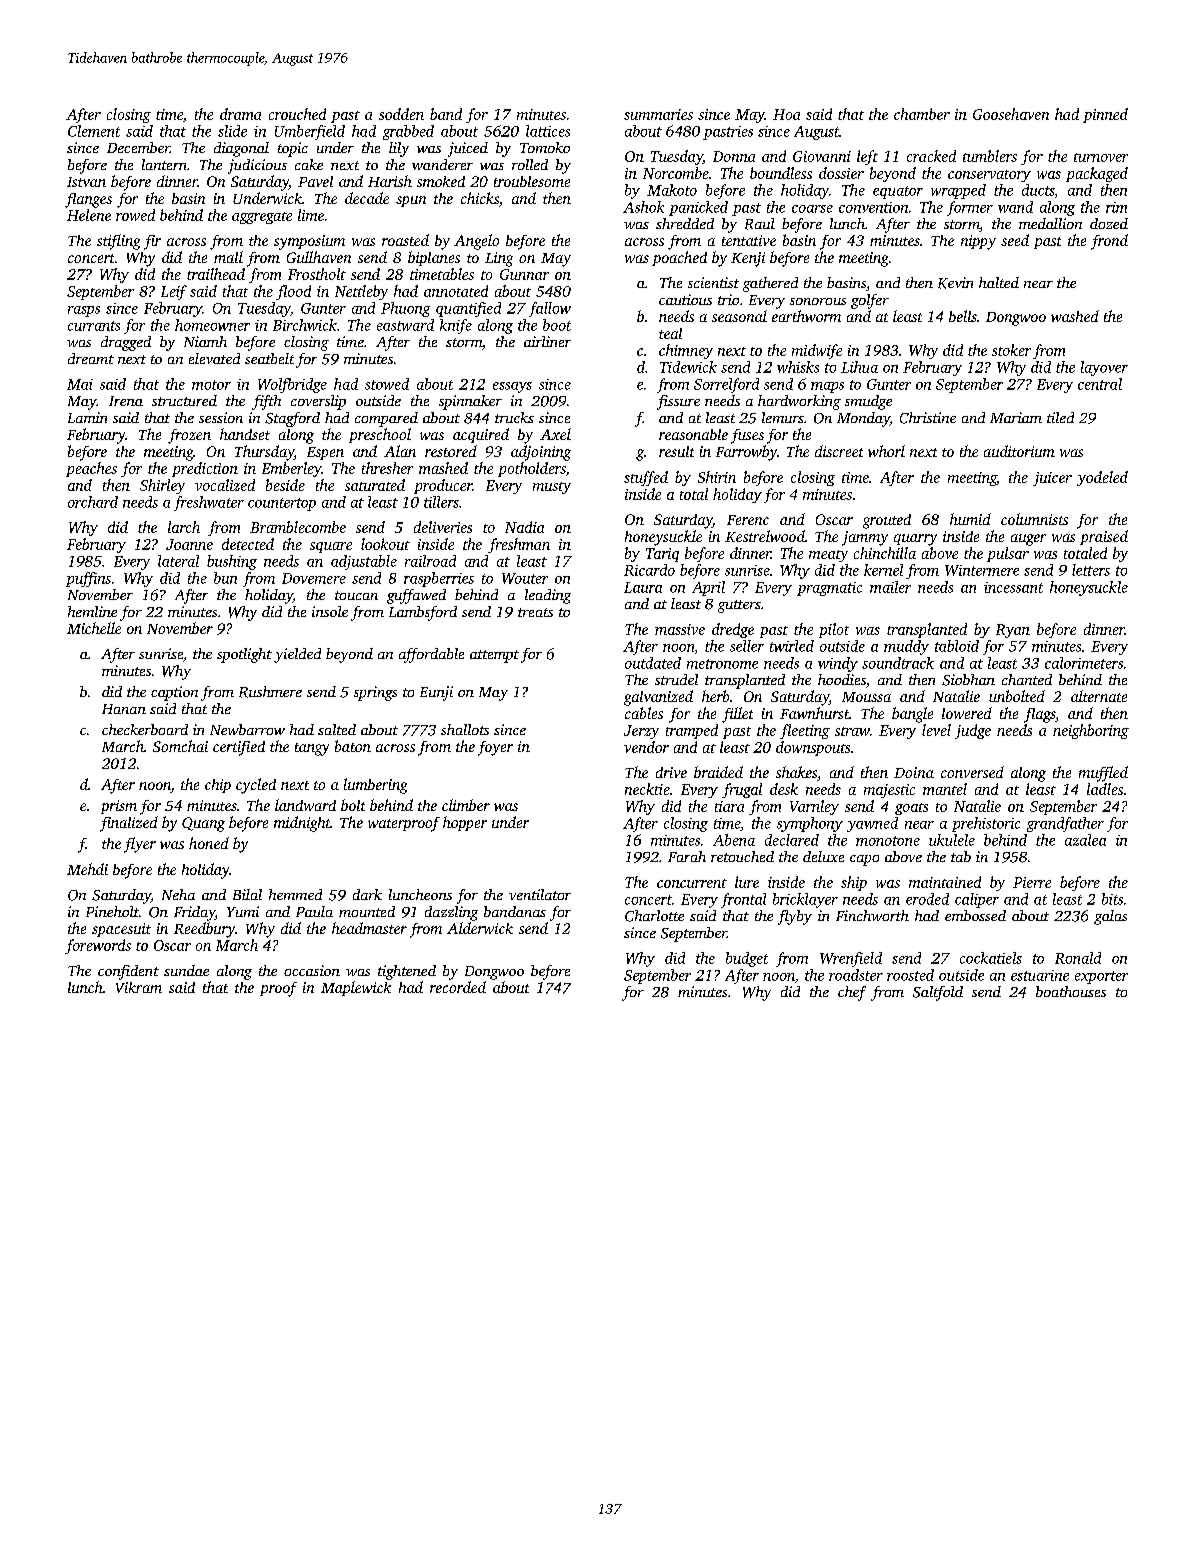 The height and width of the page is (1546, 1195). What do you see at coordinates (367, 894) in the page?
I see `dark` at bounding box center [367, 894].
